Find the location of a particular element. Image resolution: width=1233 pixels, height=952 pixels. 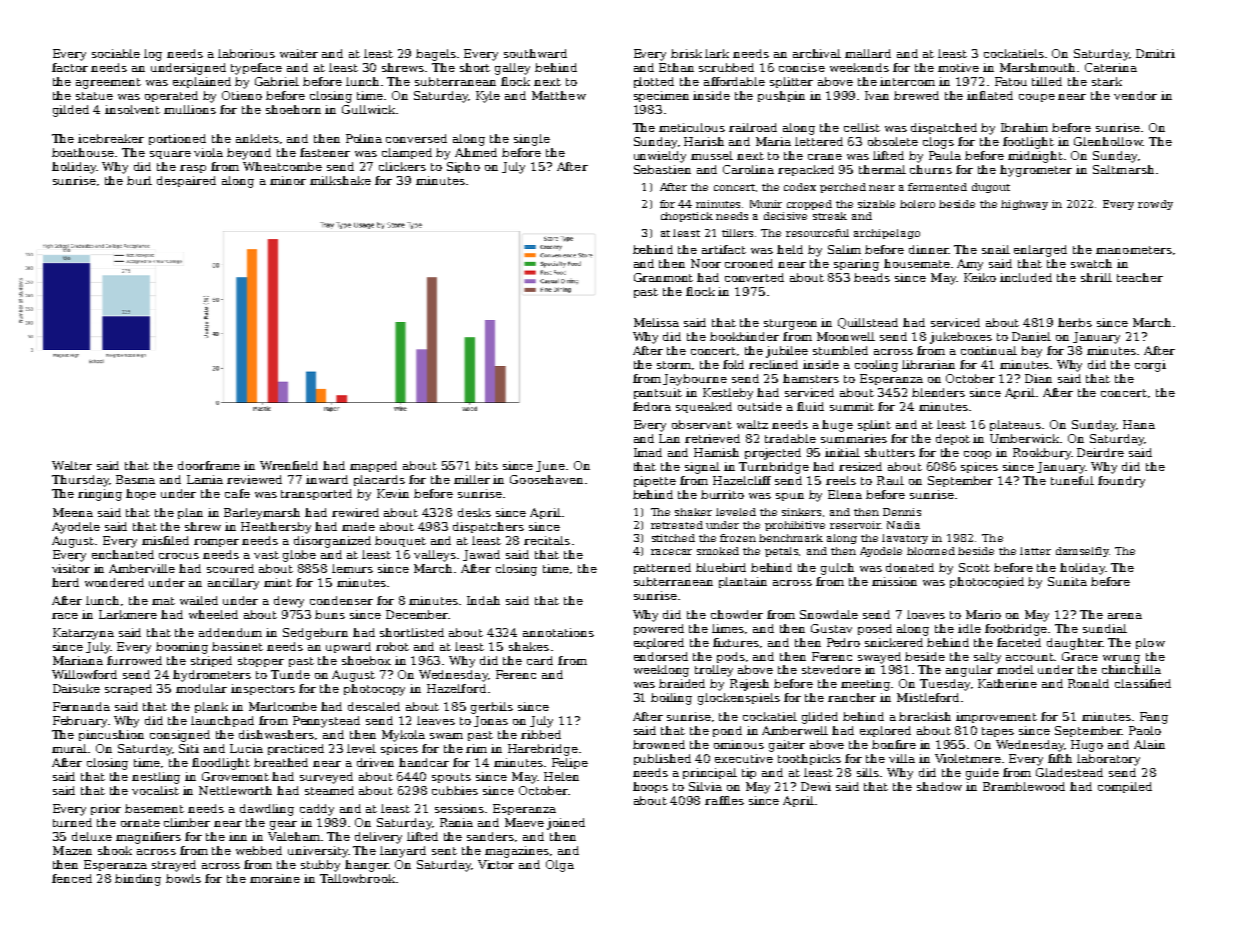

Walter is located at coordinates (72, 465).
